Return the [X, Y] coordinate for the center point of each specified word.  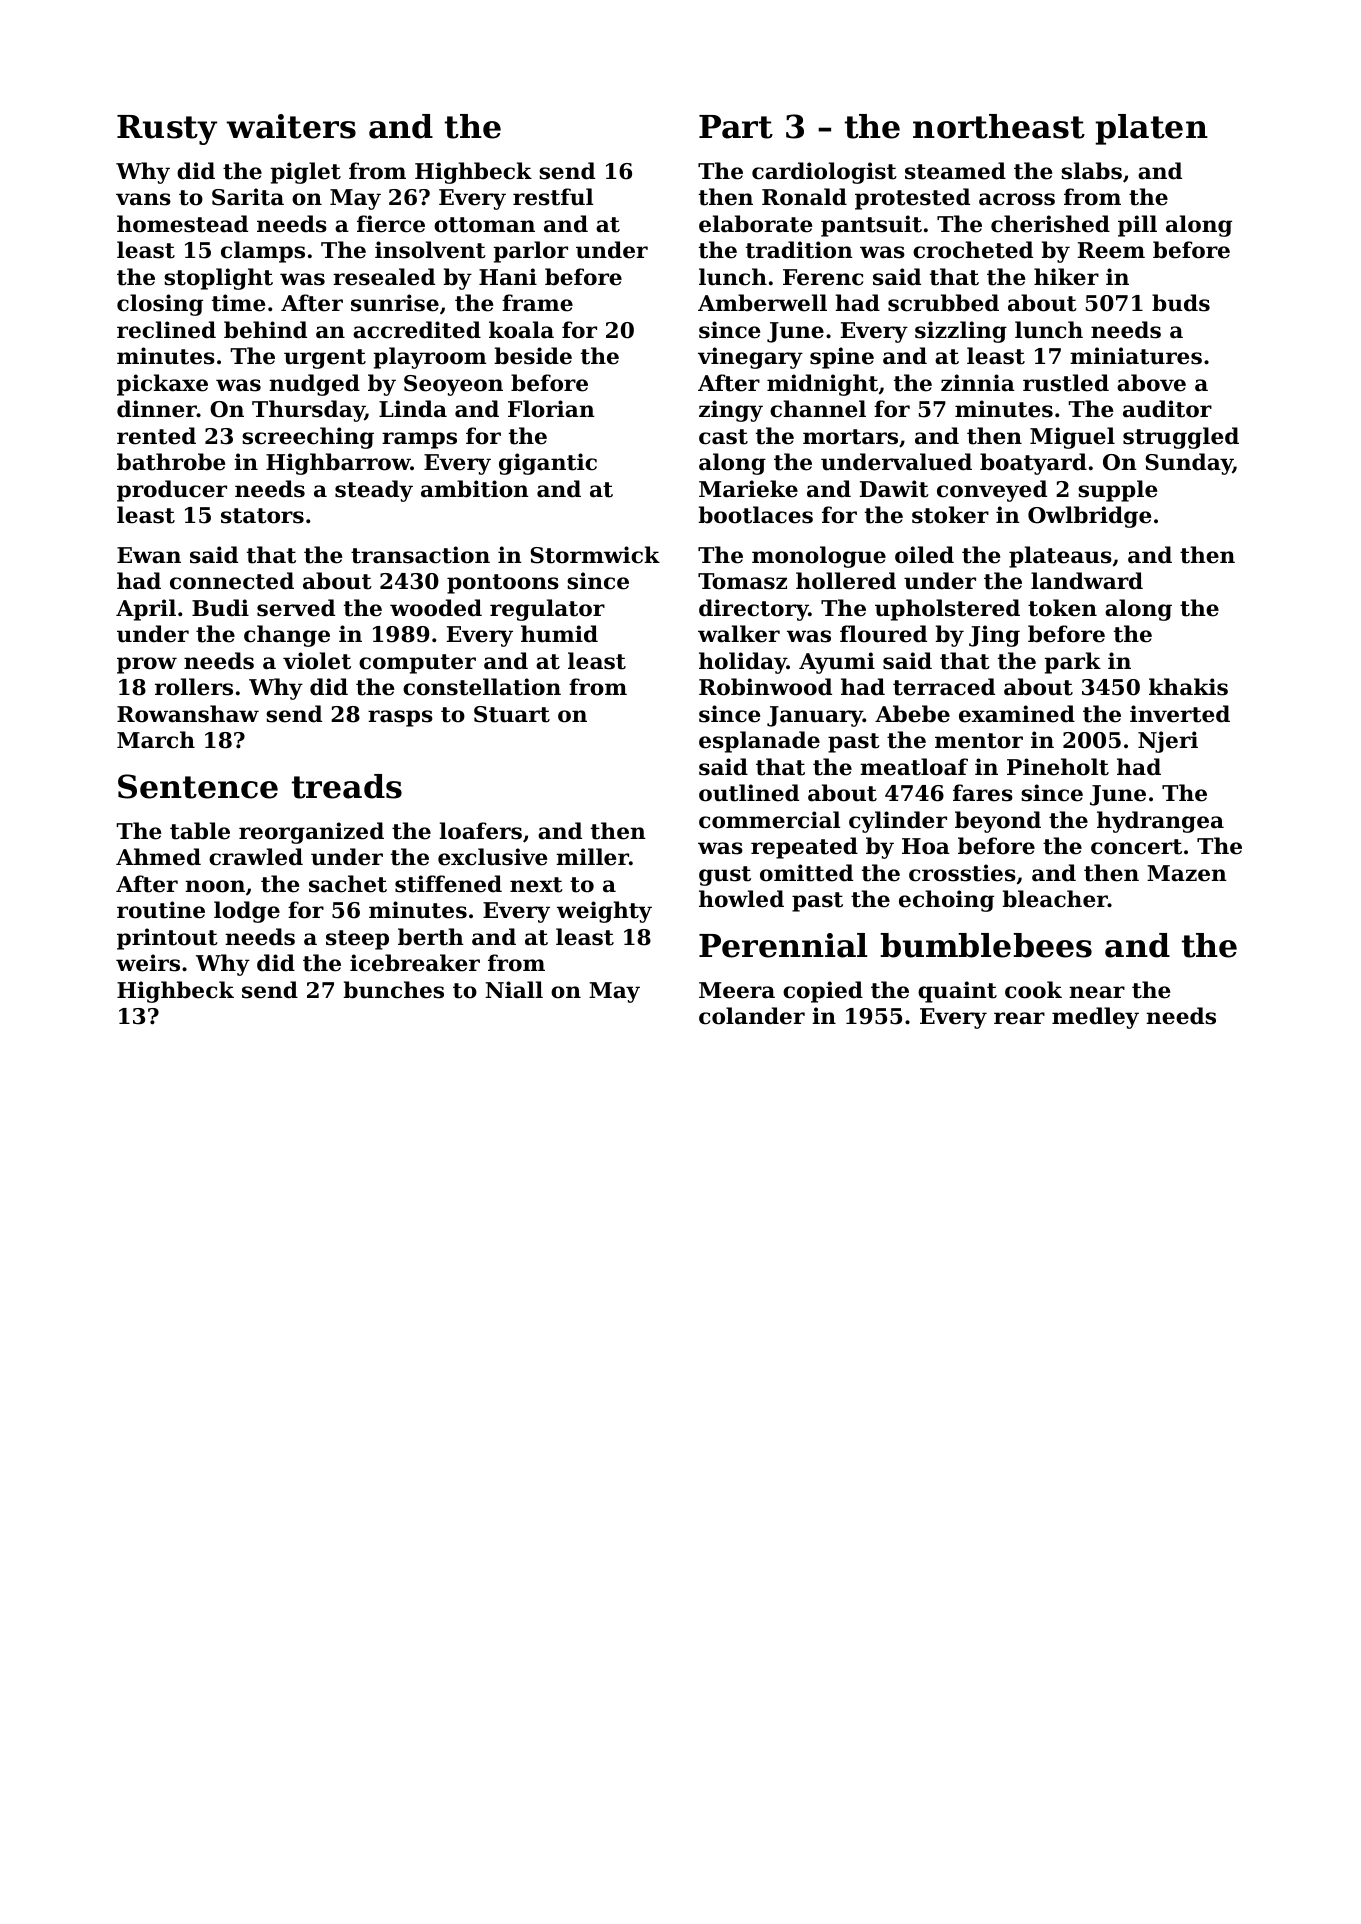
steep [357, 940]
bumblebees [986, 945]
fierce [391, 224]
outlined [749, 793]
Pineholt [1058, 767]
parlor [530, 252]
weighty [604, 912]
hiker [1066, 277]
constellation [482, 687]
